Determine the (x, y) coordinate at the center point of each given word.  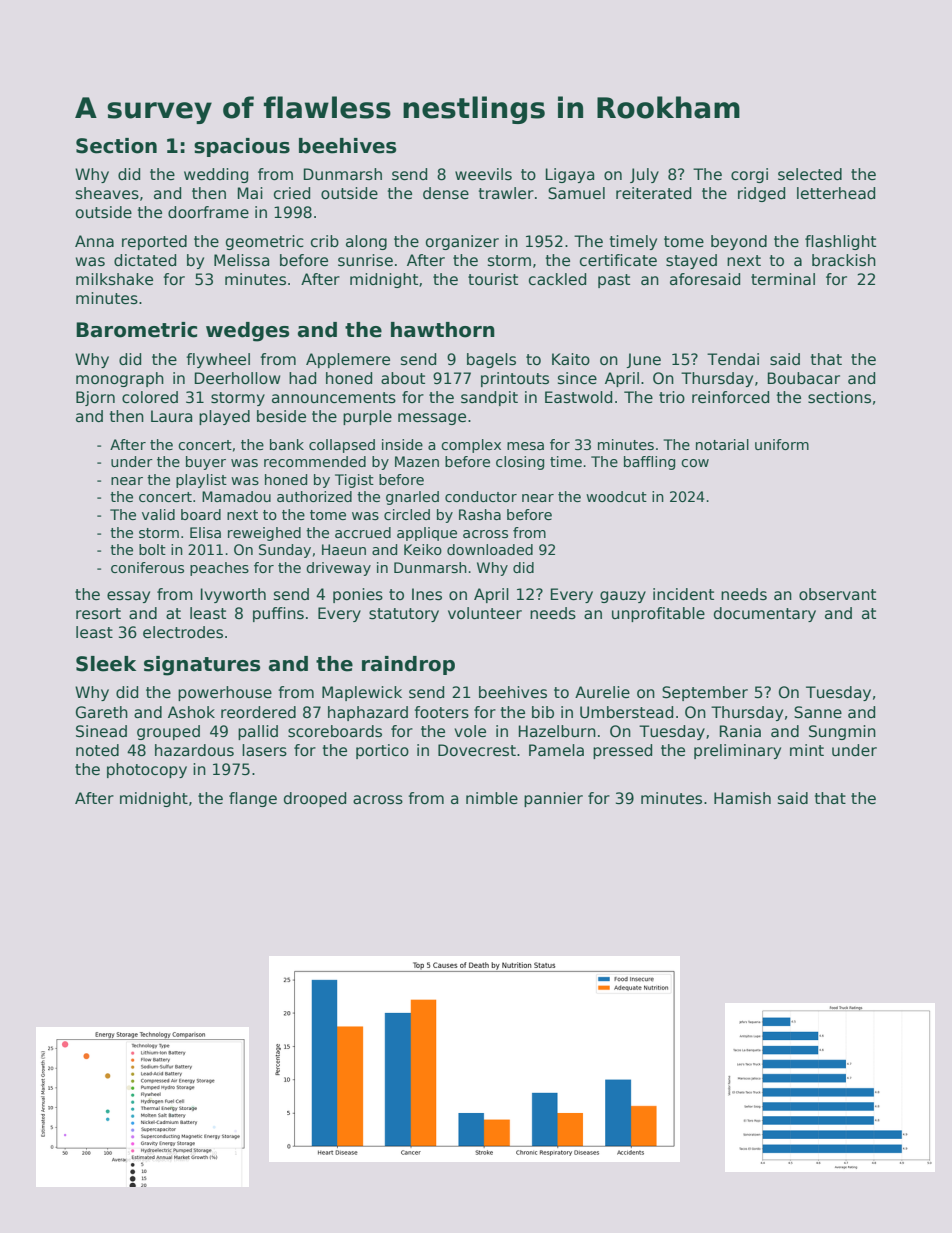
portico (382, 751)
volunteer (485, 613)
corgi (749, 175)
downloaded (490, 549)
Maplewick (362, 693)
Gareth (102, 712)
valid (158, 514)
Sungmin (842, 732)
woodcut (616, 496)
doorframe (208, 212)
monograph (120, 379)
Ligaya (570, 175)
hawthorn (443, 330)
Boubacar (804, 378)
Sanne (818, 712)
